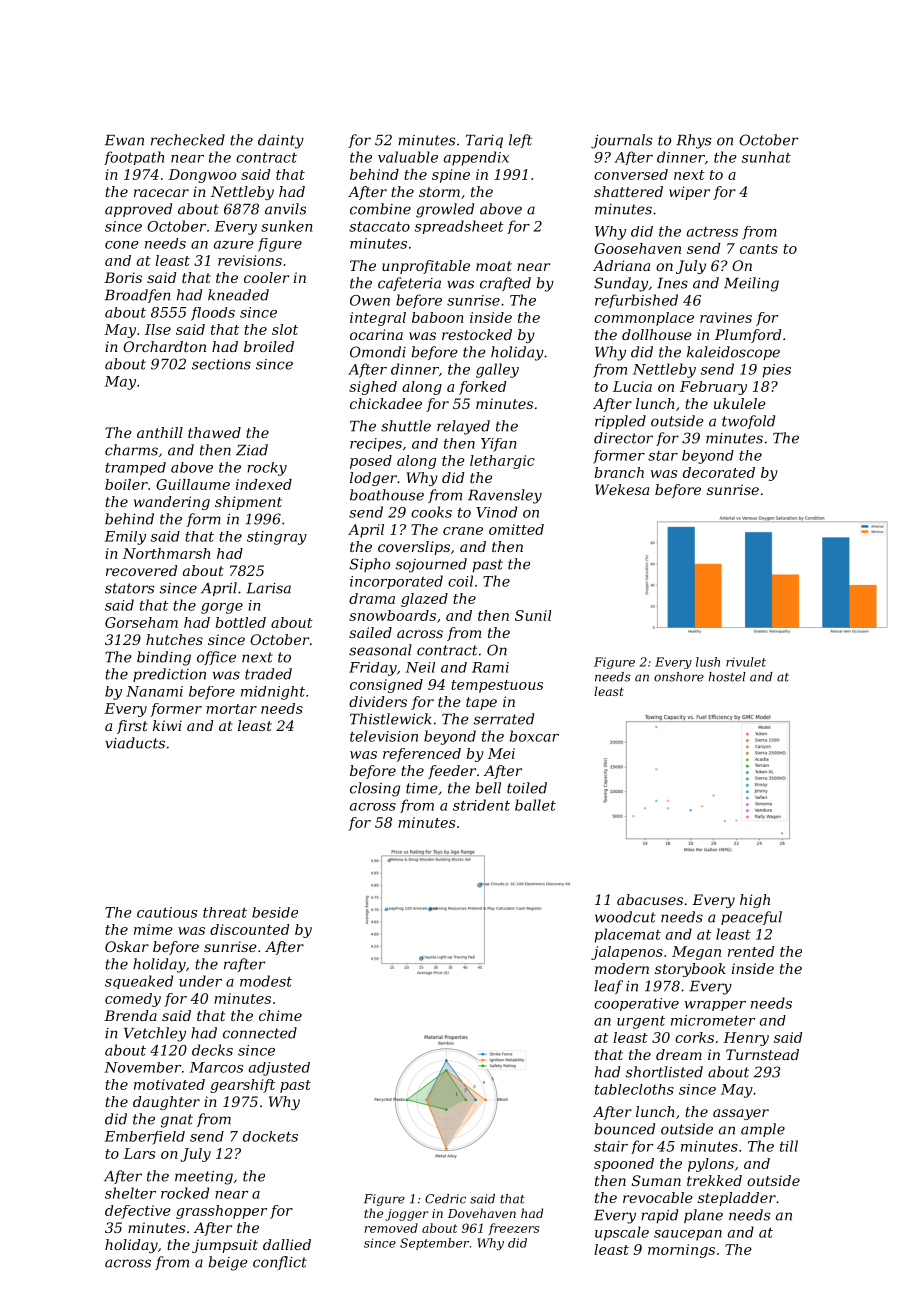  What do you see at coordinates (484, 141) in the page?
I see `Tariq` at bounding box center [484, 141].
